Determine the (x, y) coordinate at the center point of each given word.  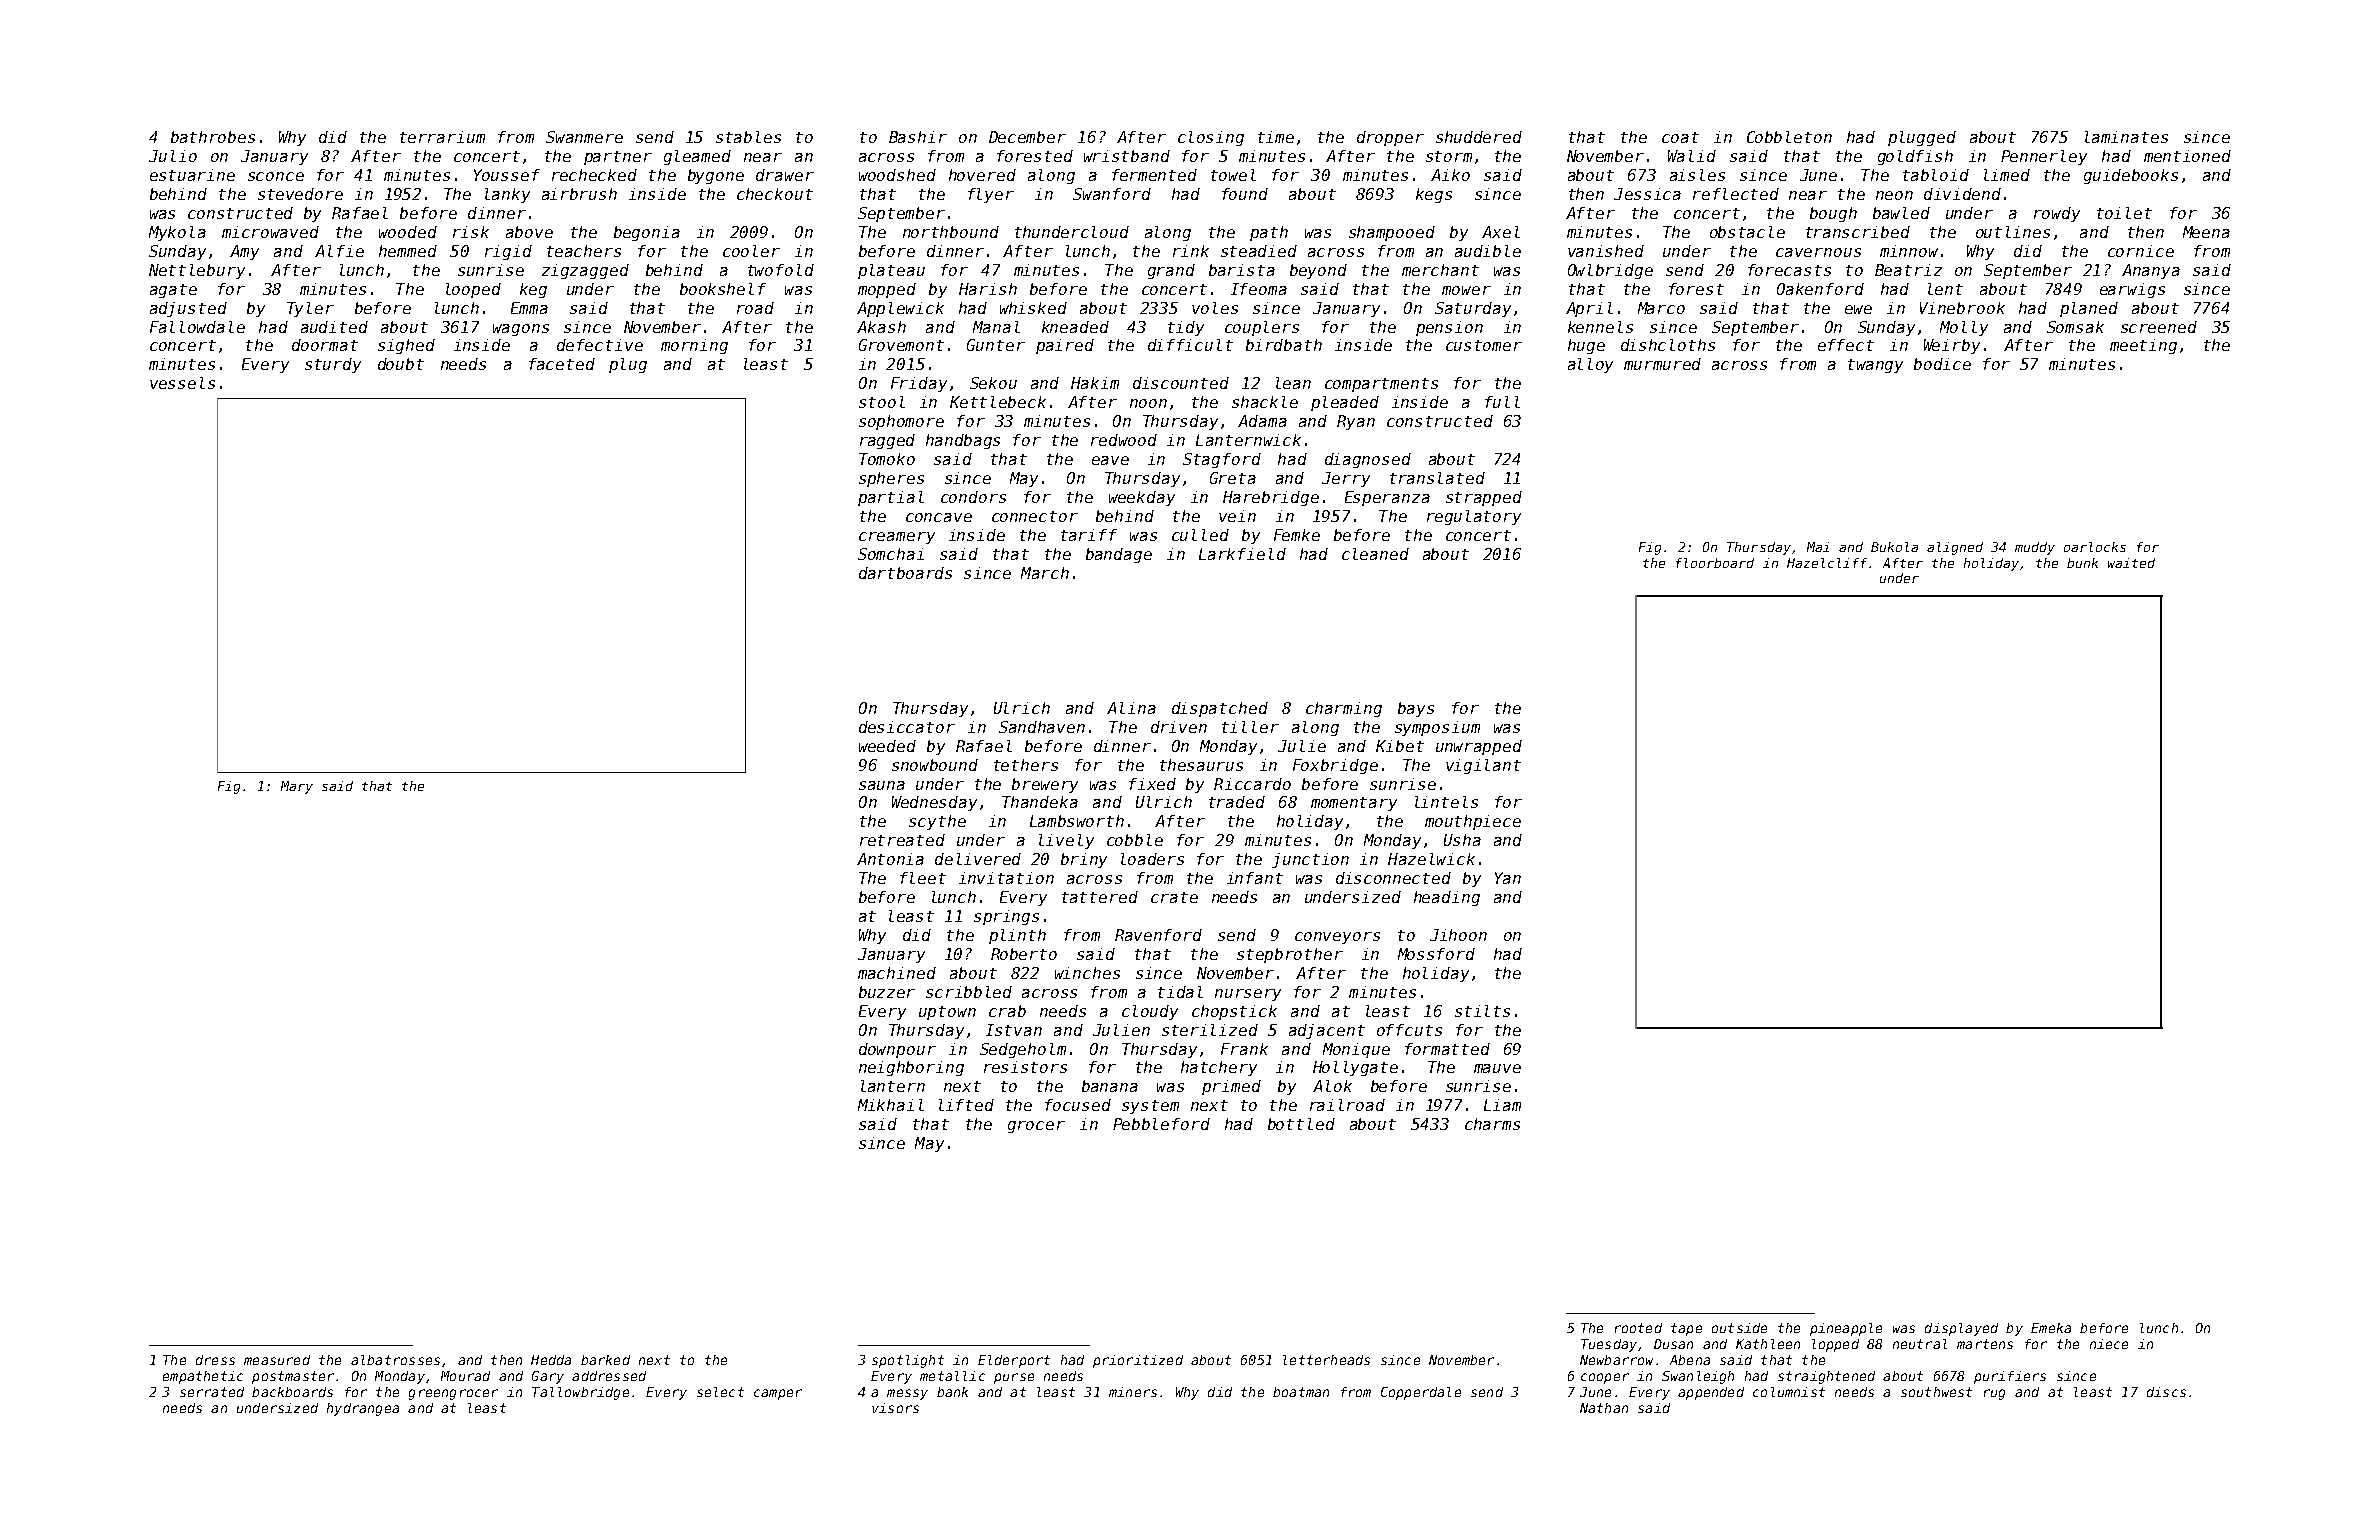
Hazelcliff (1827, 563)
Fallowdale (197, 327)
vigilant (1483, 766)
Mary (297, 787)
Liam (1502, 1105)
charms (1492, 1124)
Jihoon (1458, 935)
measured (277, 1360)
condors (973, 497)
